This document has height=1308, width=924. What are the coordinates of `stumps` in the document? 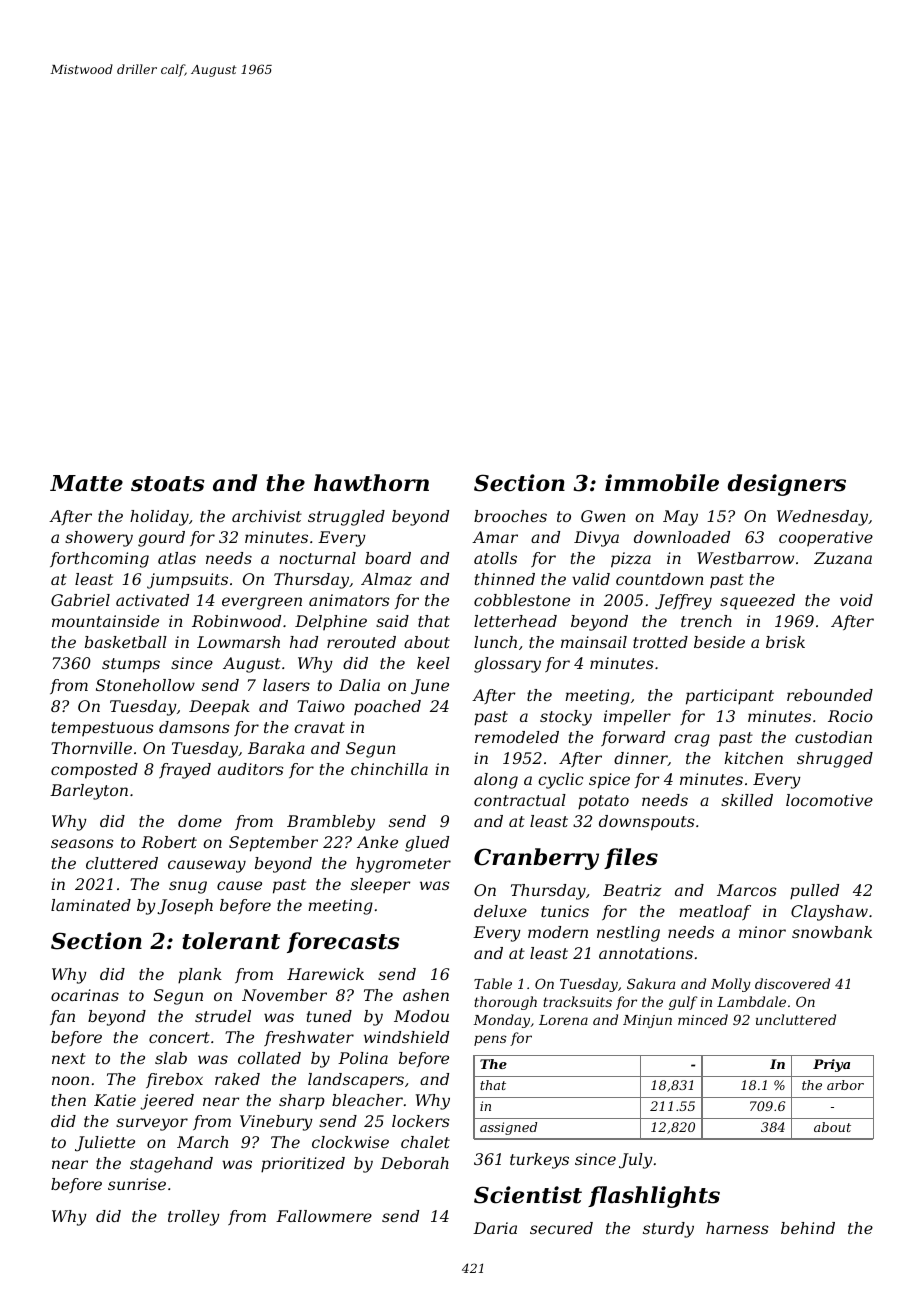 It's located at (131, 665).
